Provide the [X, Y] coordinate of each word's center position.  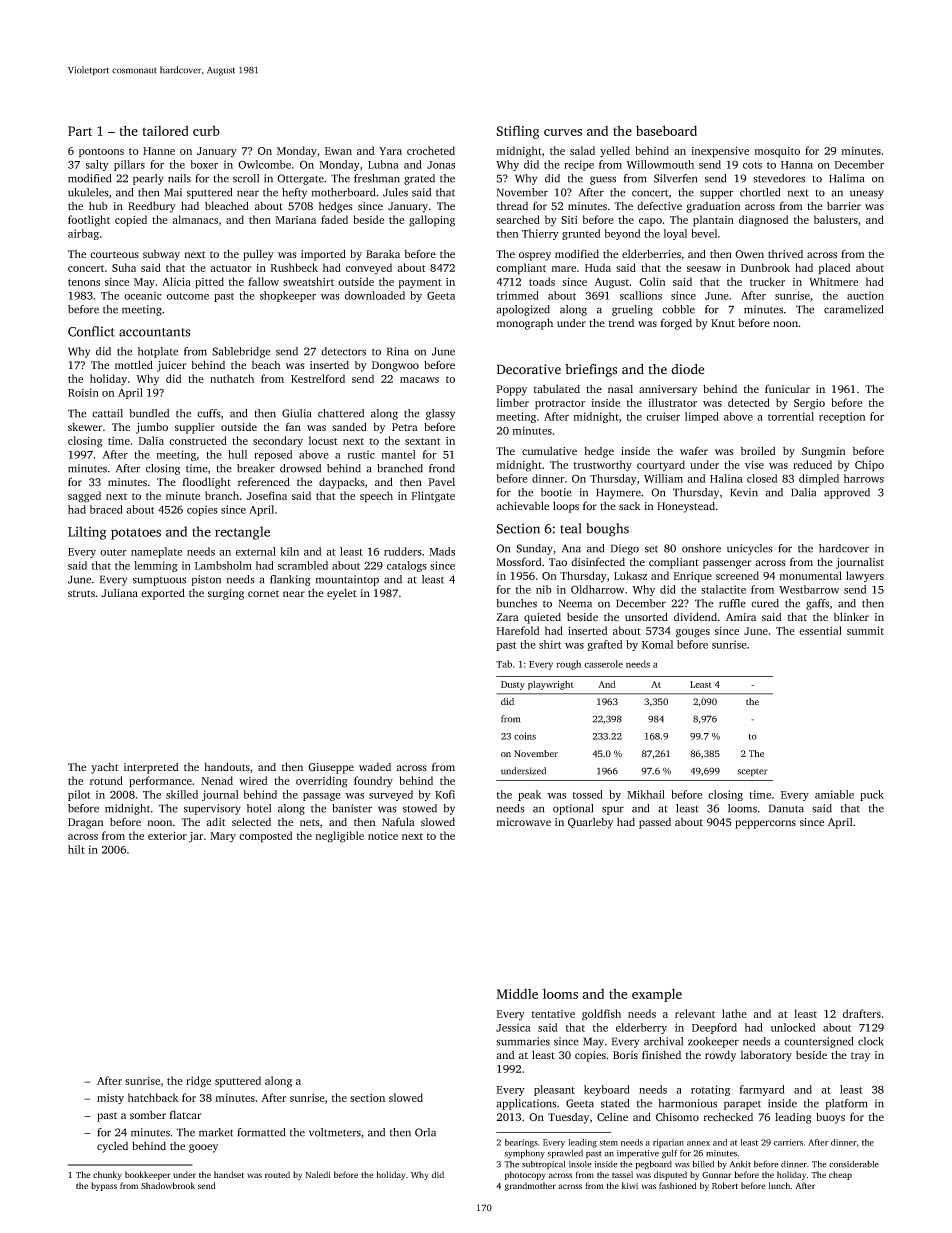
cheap [840, 1175]
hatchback [153, 1097]
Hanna [797, 165]
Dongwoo [395, 366]
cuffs [209, 413]
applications [526, 1104]
